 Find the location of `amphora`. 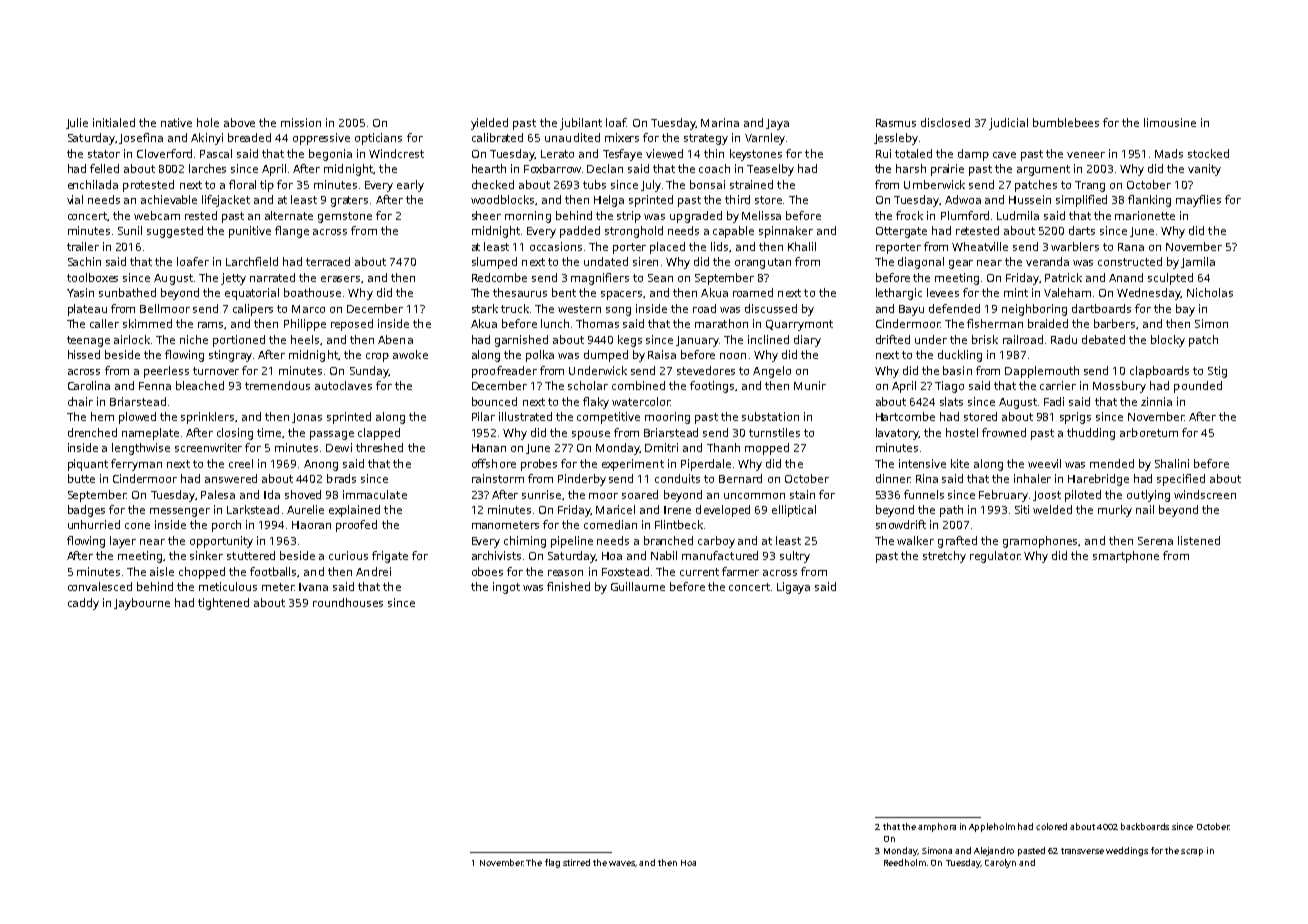

amphora is located at coordinates (937, 827).
